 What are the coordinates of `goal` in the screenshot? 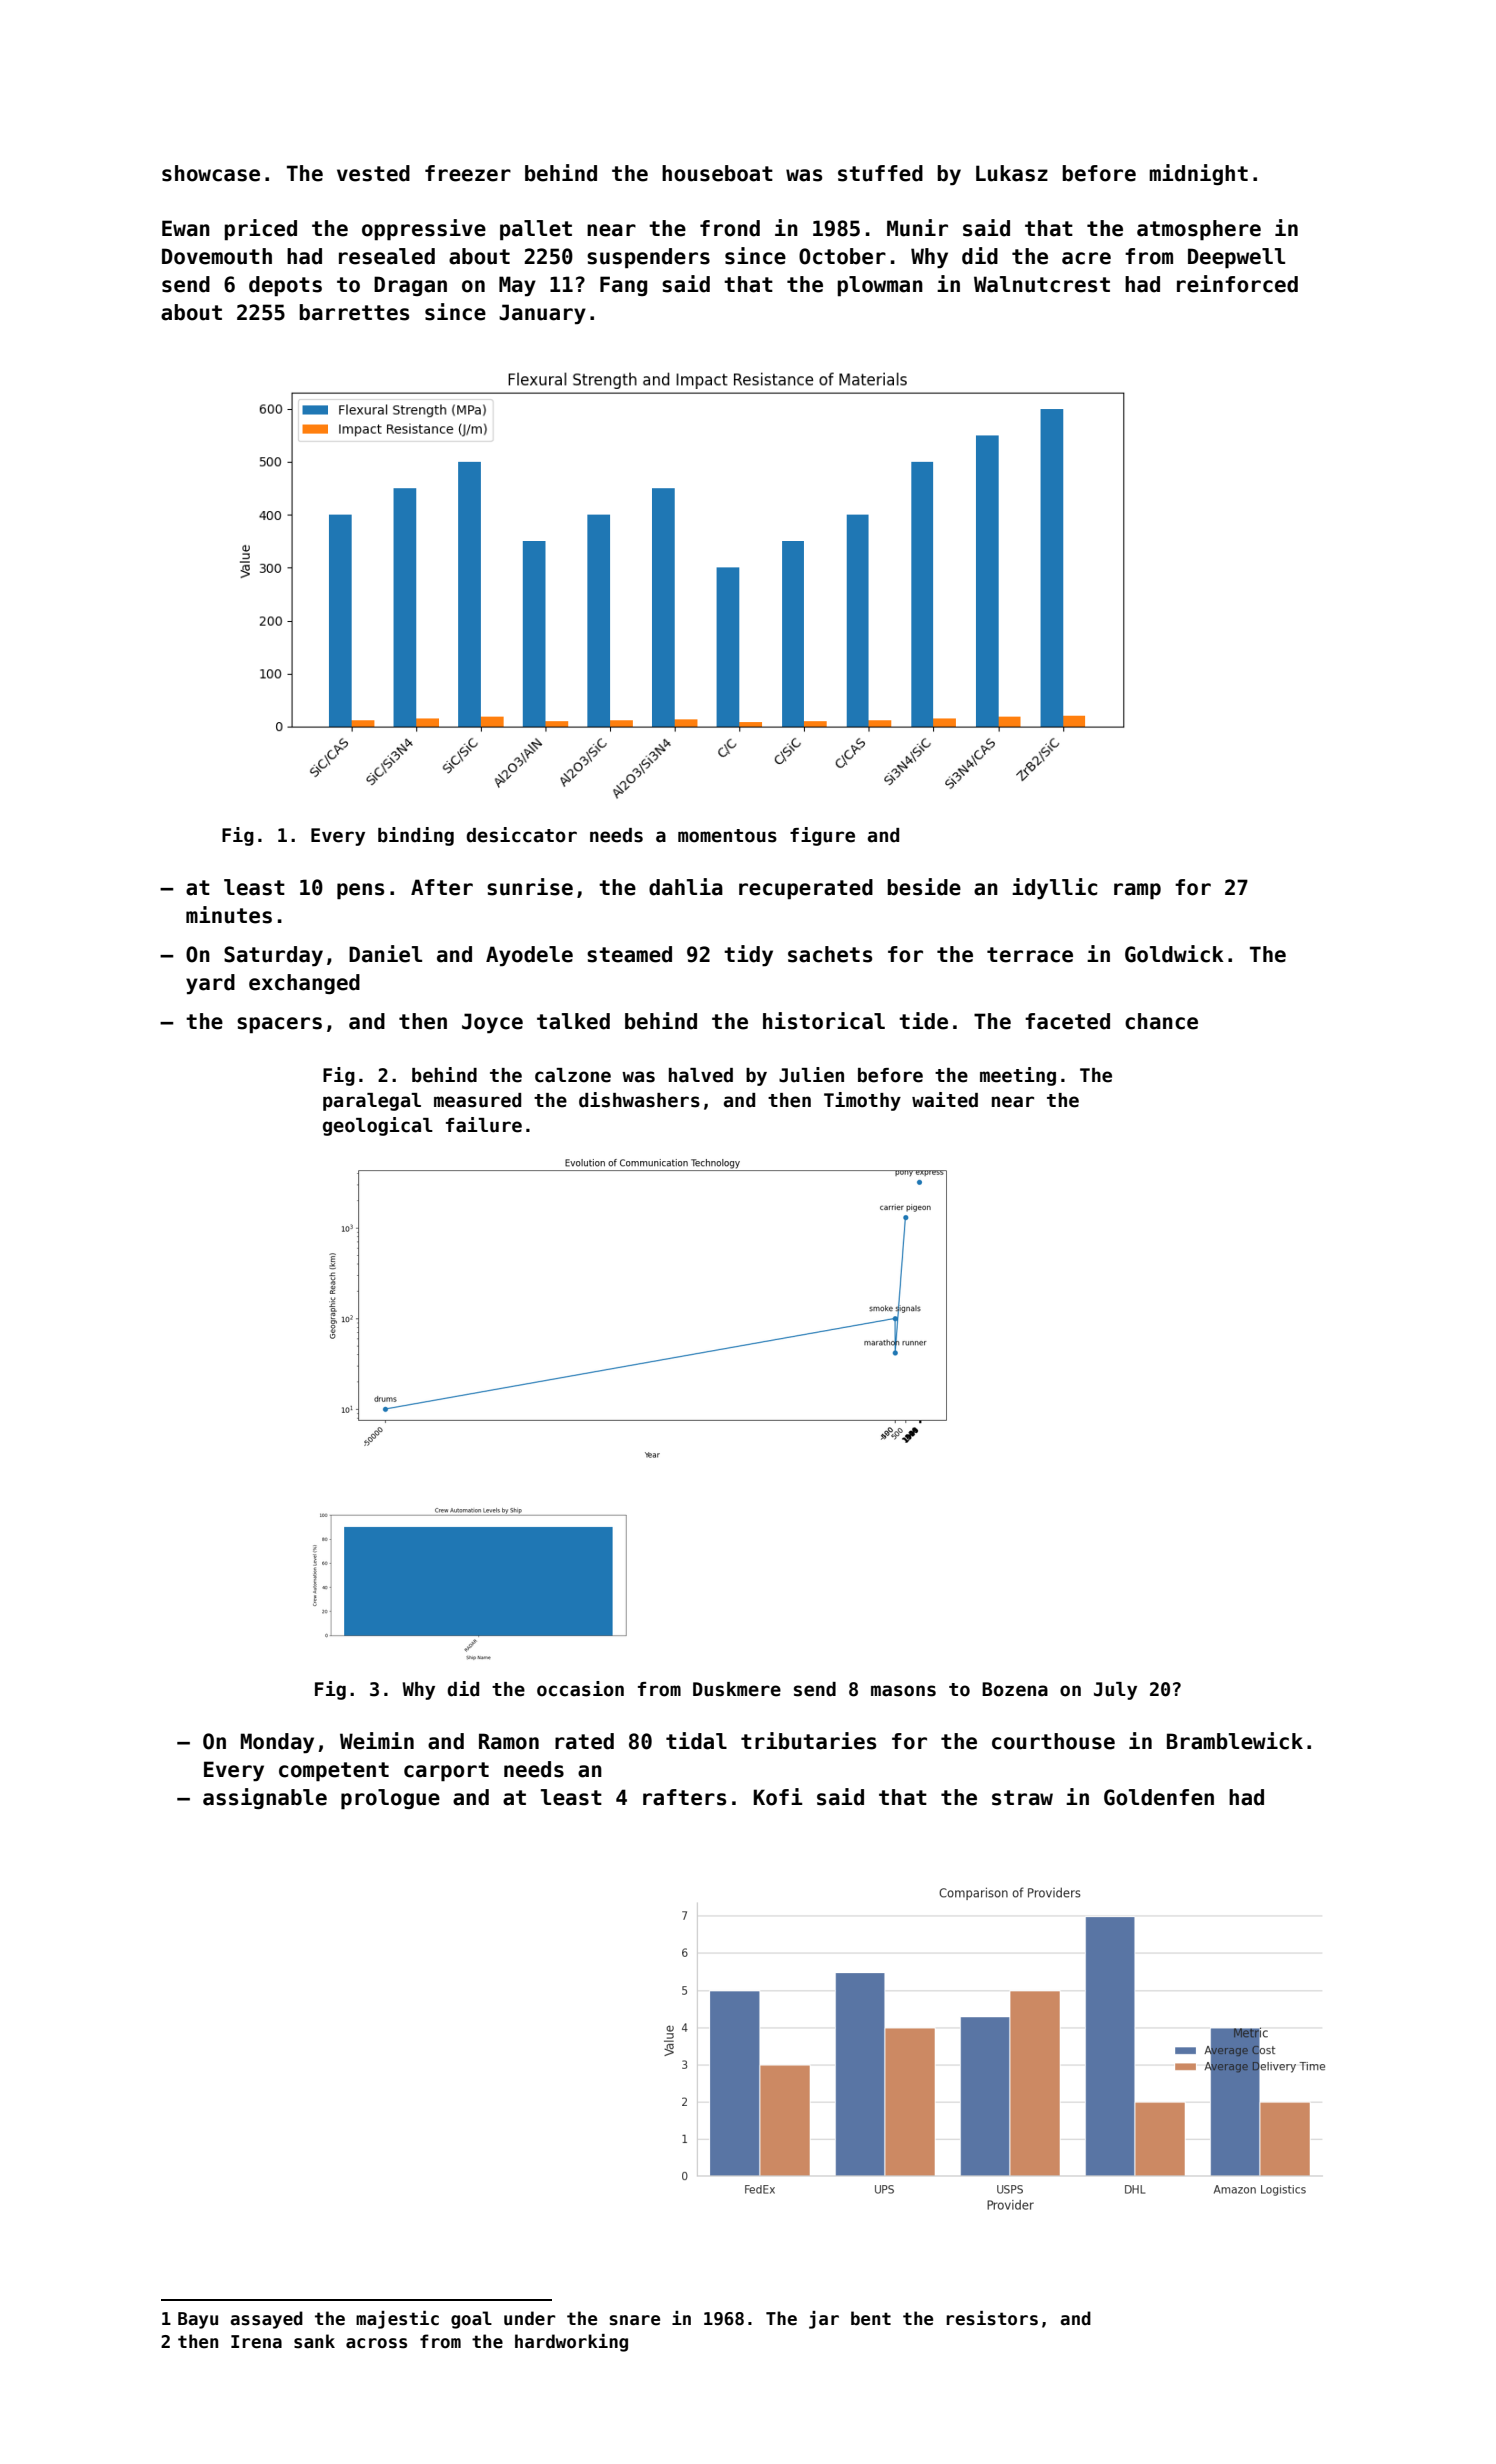 It's located at (471, 2320).
